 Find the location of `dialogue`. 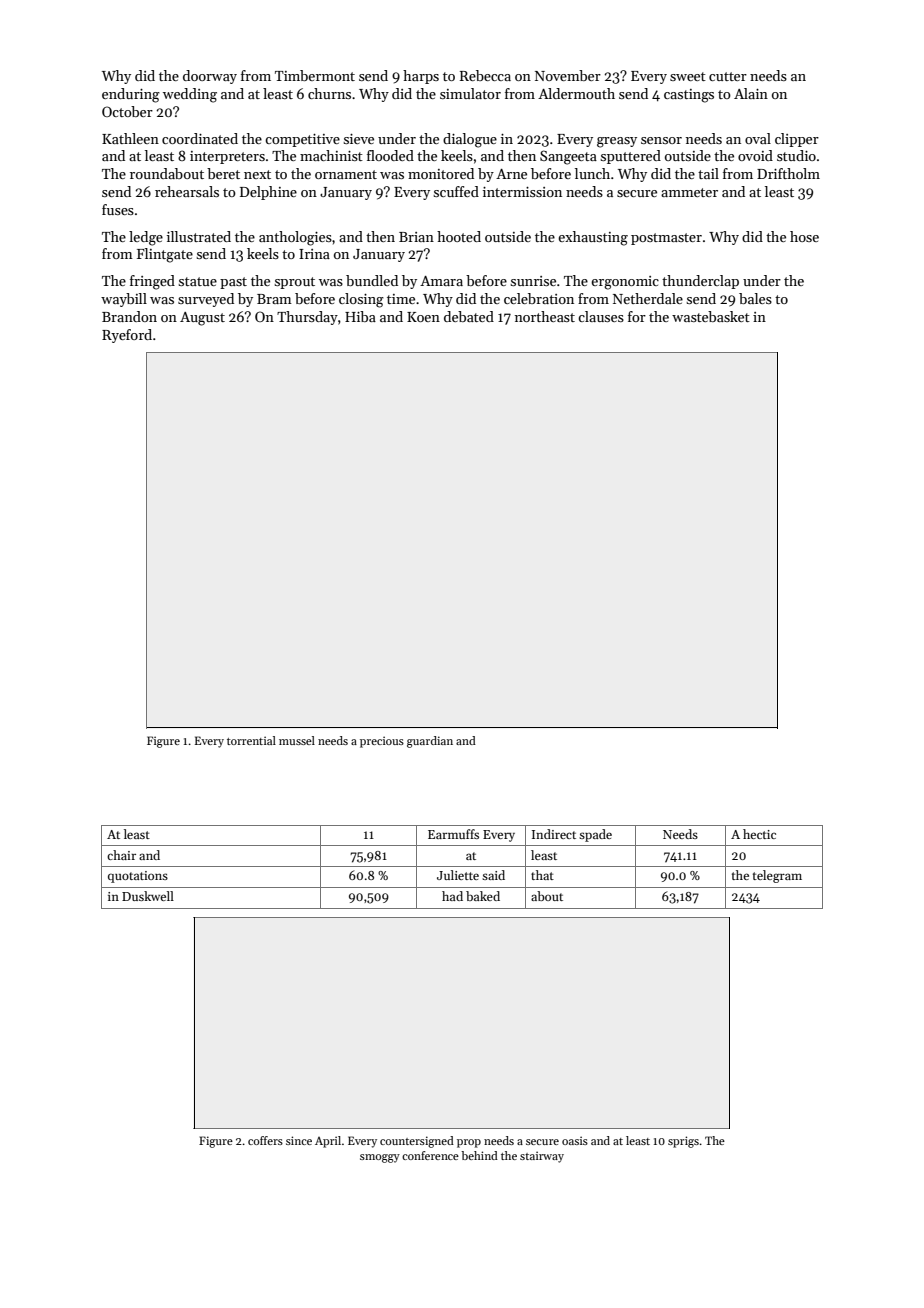

dialogue is located at coordinates (470, 140).
